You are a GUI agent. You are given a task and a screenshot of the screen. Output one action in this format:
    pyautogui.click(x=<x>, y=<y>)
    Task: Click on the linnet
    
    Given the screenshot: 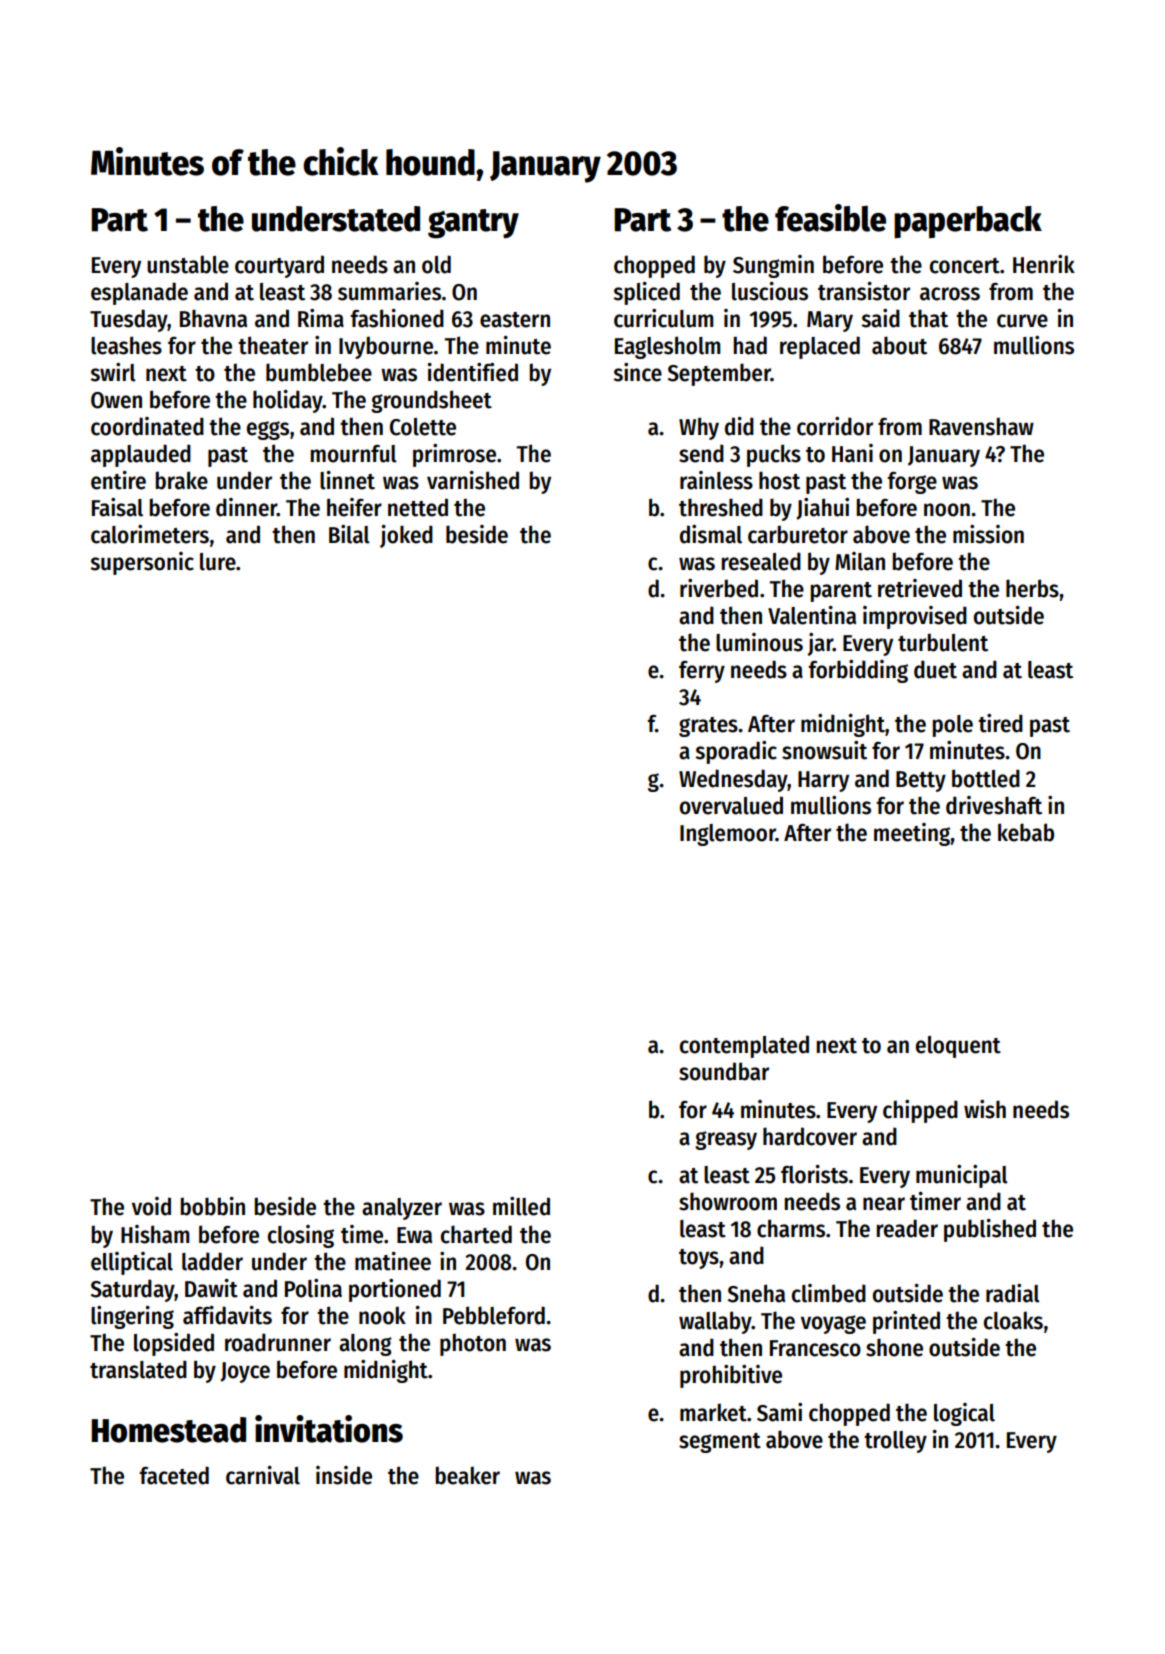 What is the action you would take?
    pyautogui.click(x=347, y=480)
